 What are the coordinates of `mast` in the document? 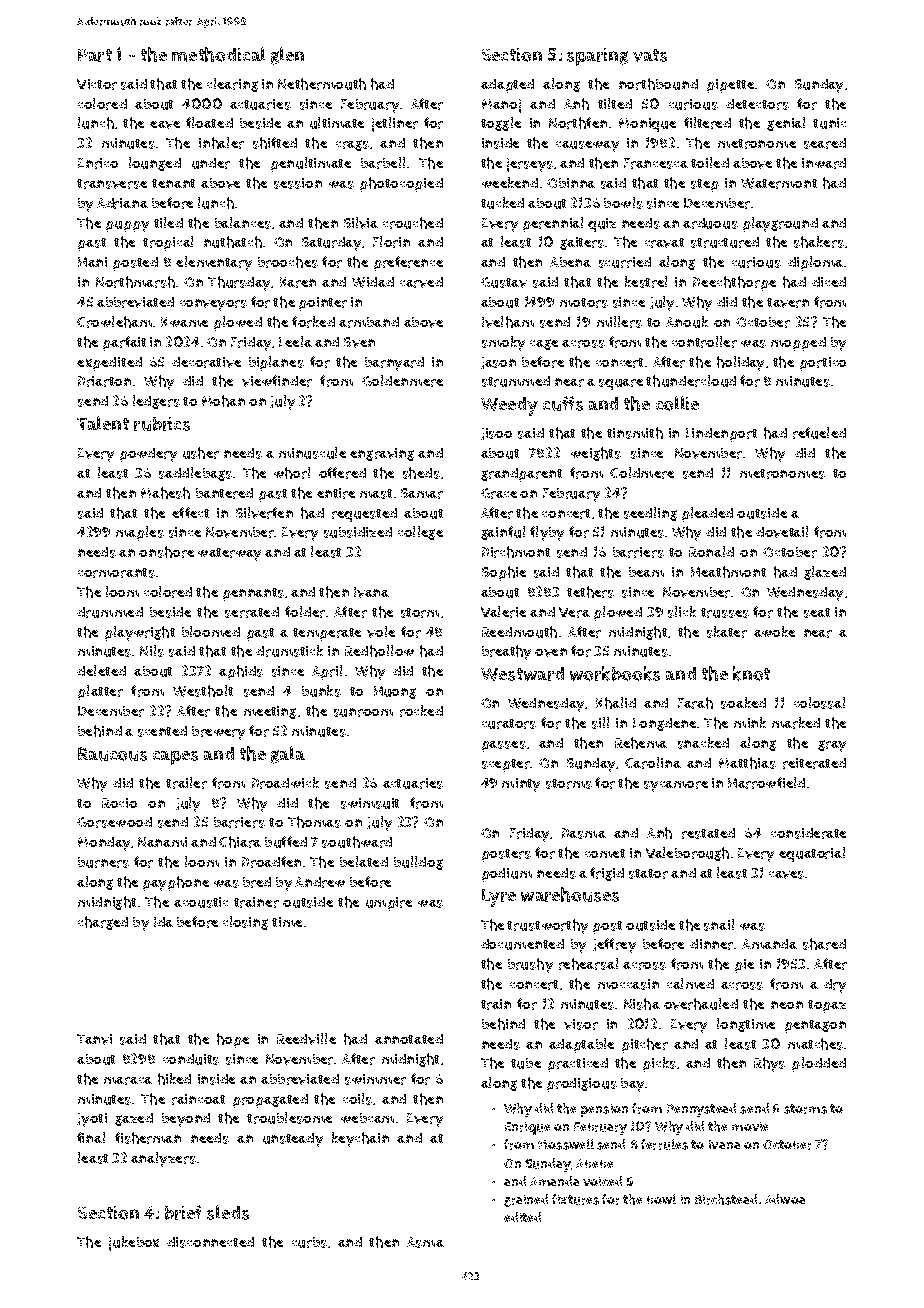 It's located at (376, 494).
